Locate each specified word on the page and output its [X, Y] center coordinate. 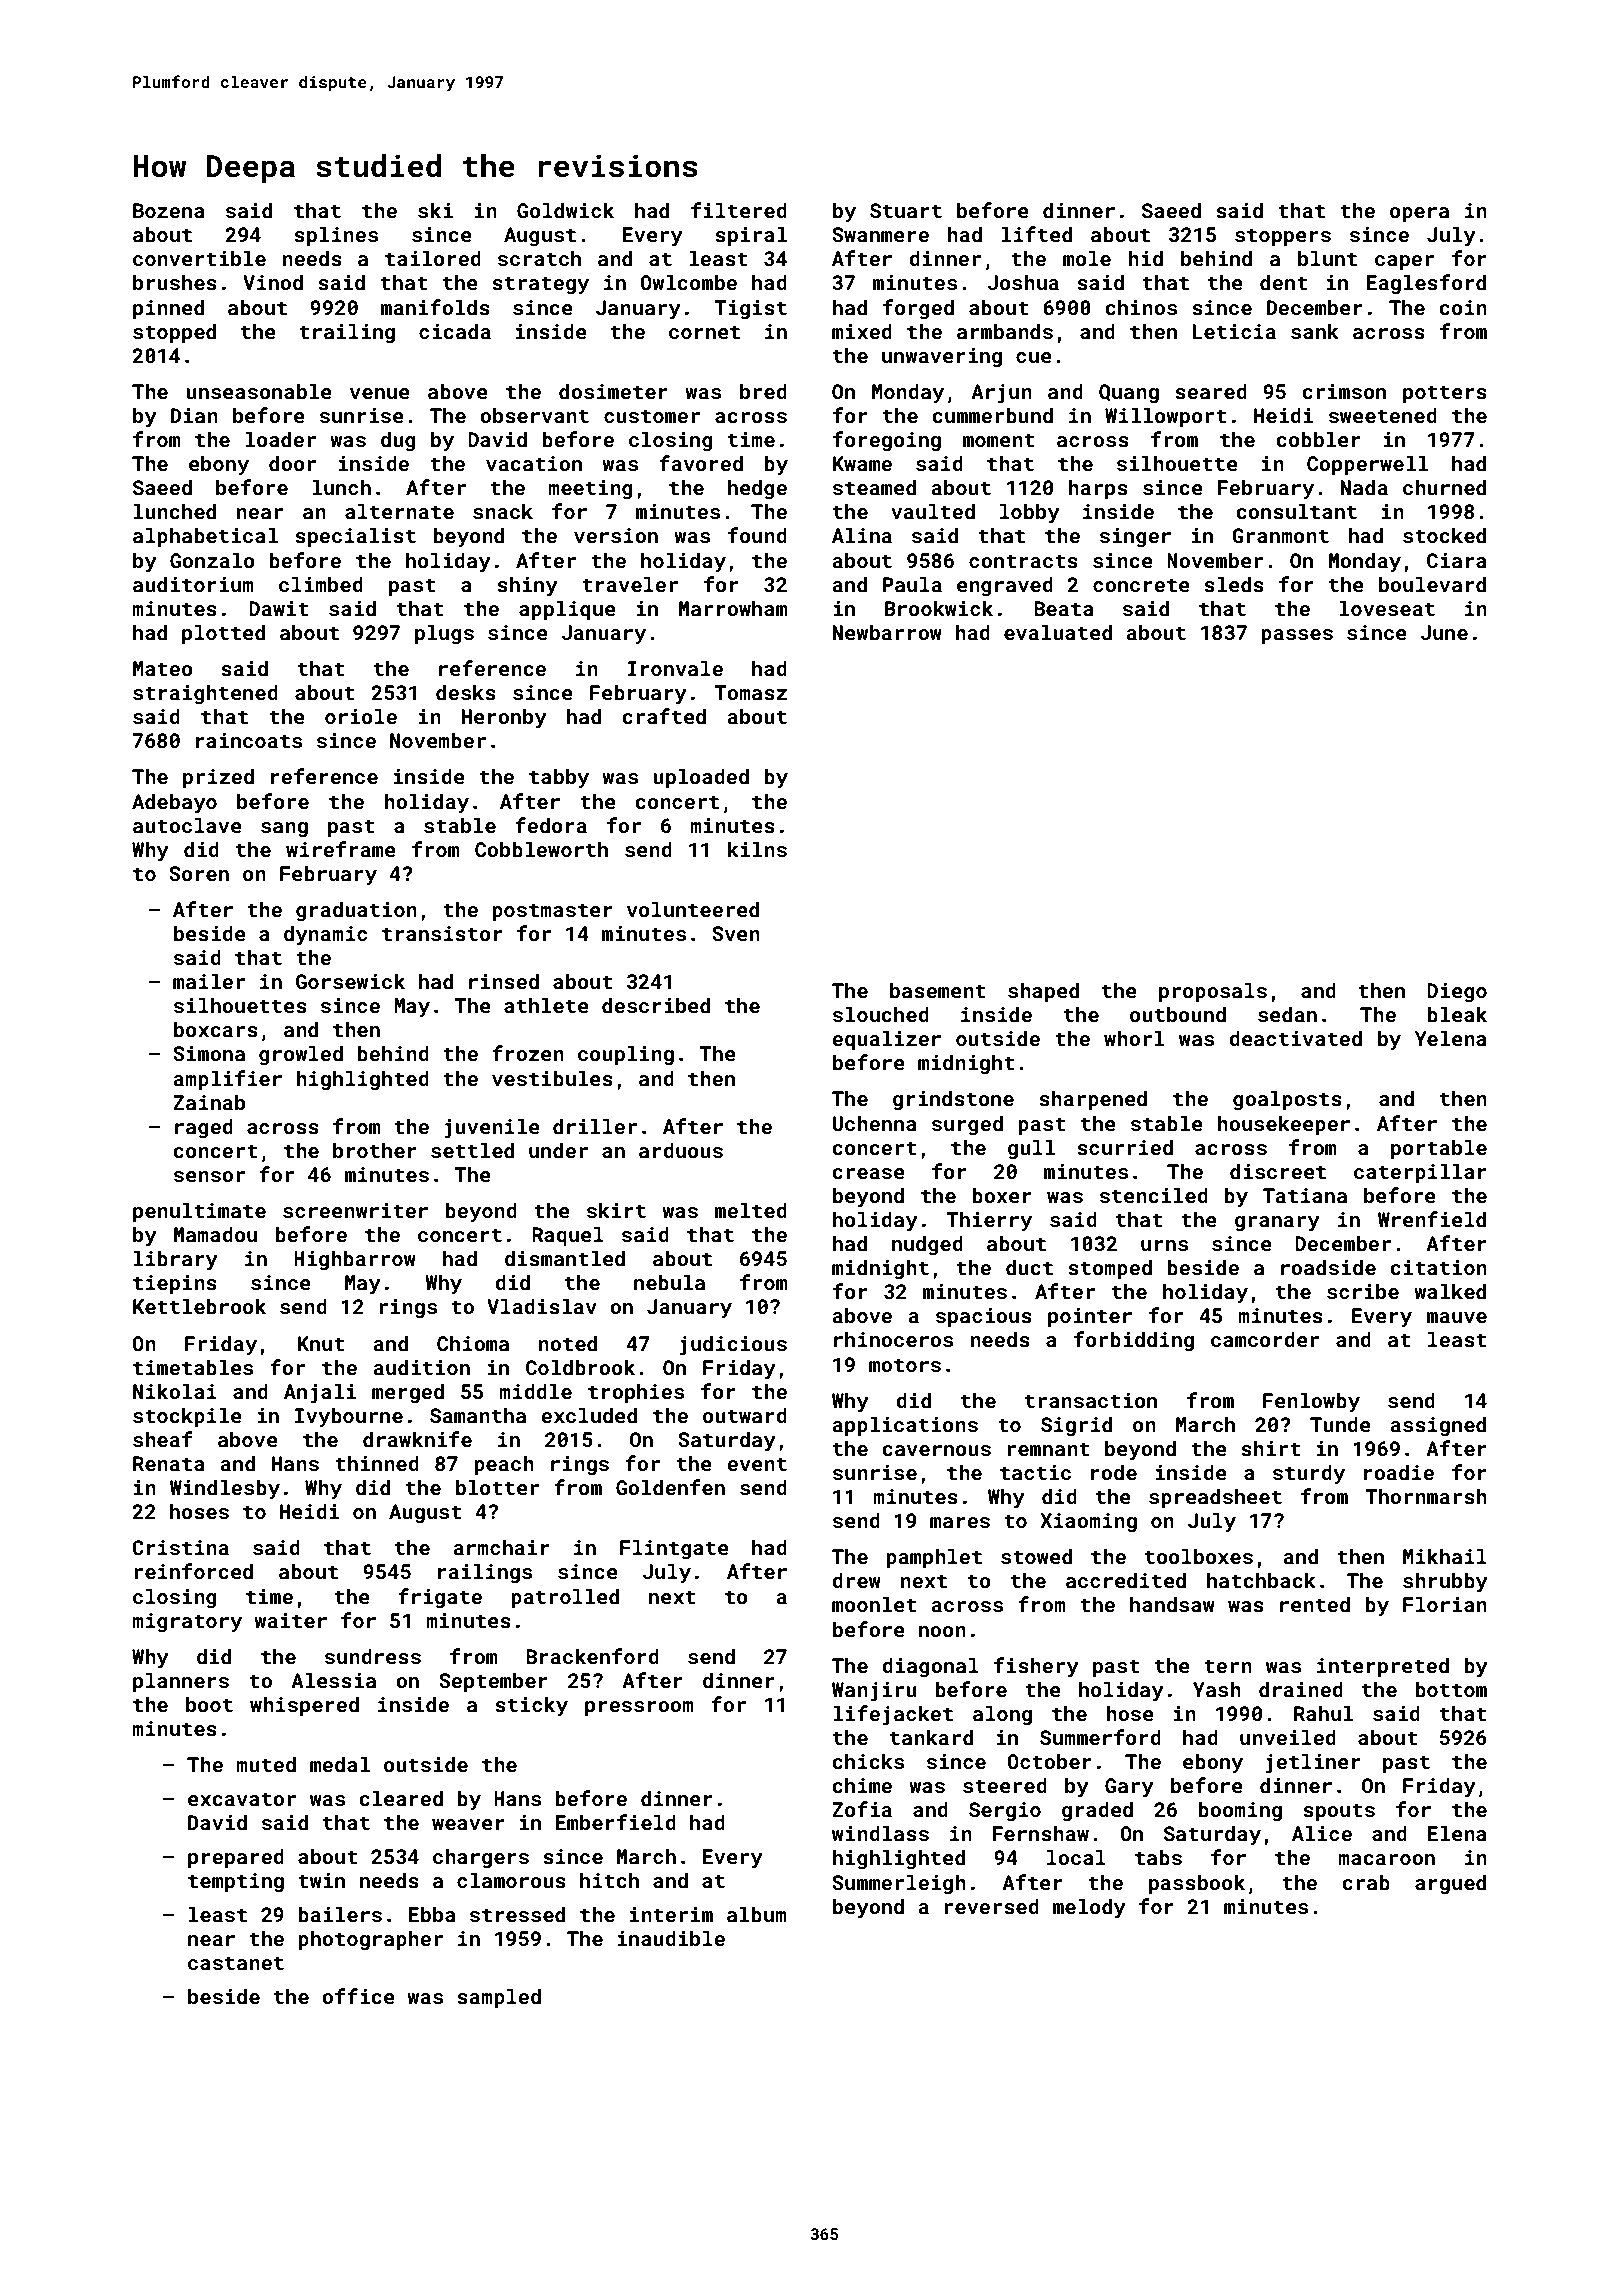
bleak [1457, 1014]
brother [375, 1150]
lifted [1037, 234]
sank [1315, 331]
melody [1089, 1908]
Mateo [163, 668]
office [358, 1996]
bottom [1451, 1689]
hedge [757, 489]
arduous [681, 1150]
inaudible [671, 1938]
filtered [739, 210]
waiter [290, 1620]
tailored [433, 258]
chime [862, 1785]
